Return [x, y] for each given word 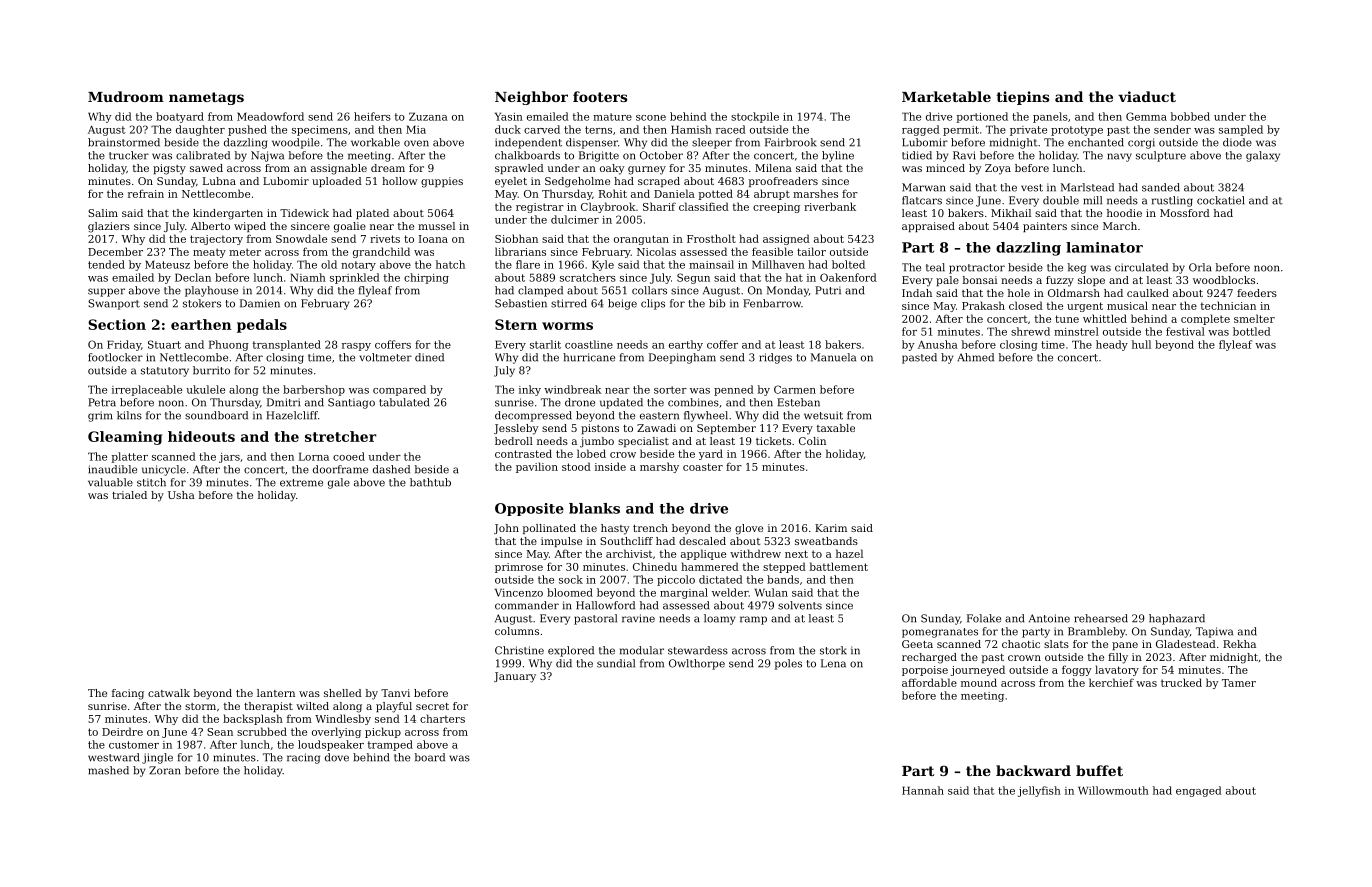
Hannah [923, 790]
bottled [1252, 331]
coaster [703, 467]
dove [337, 757]
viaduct [1147, 96]
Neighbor [531, 98]
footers [600, 96]
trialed [129, 495]
